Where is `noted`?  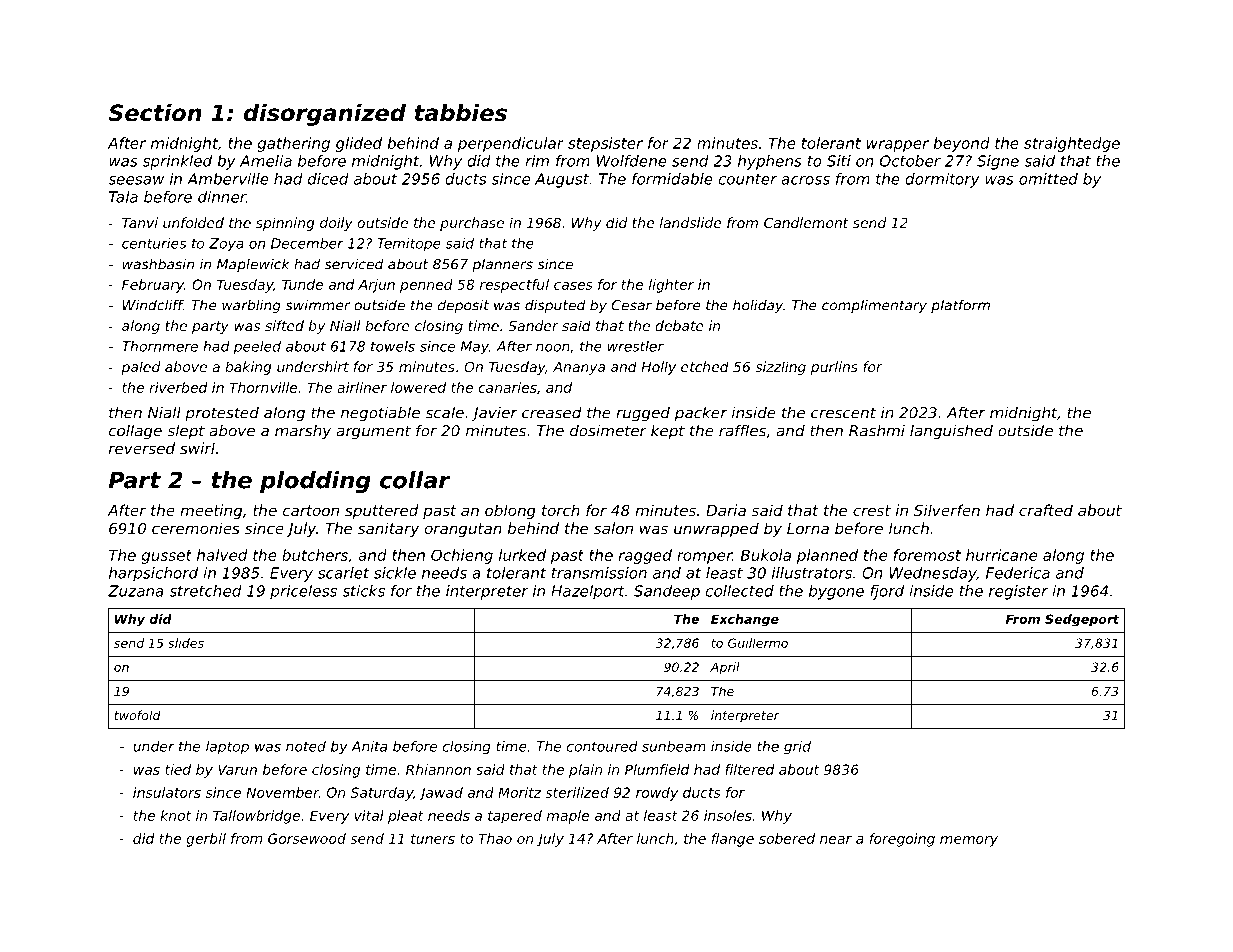
noted is located at coordinates (306, 746).
